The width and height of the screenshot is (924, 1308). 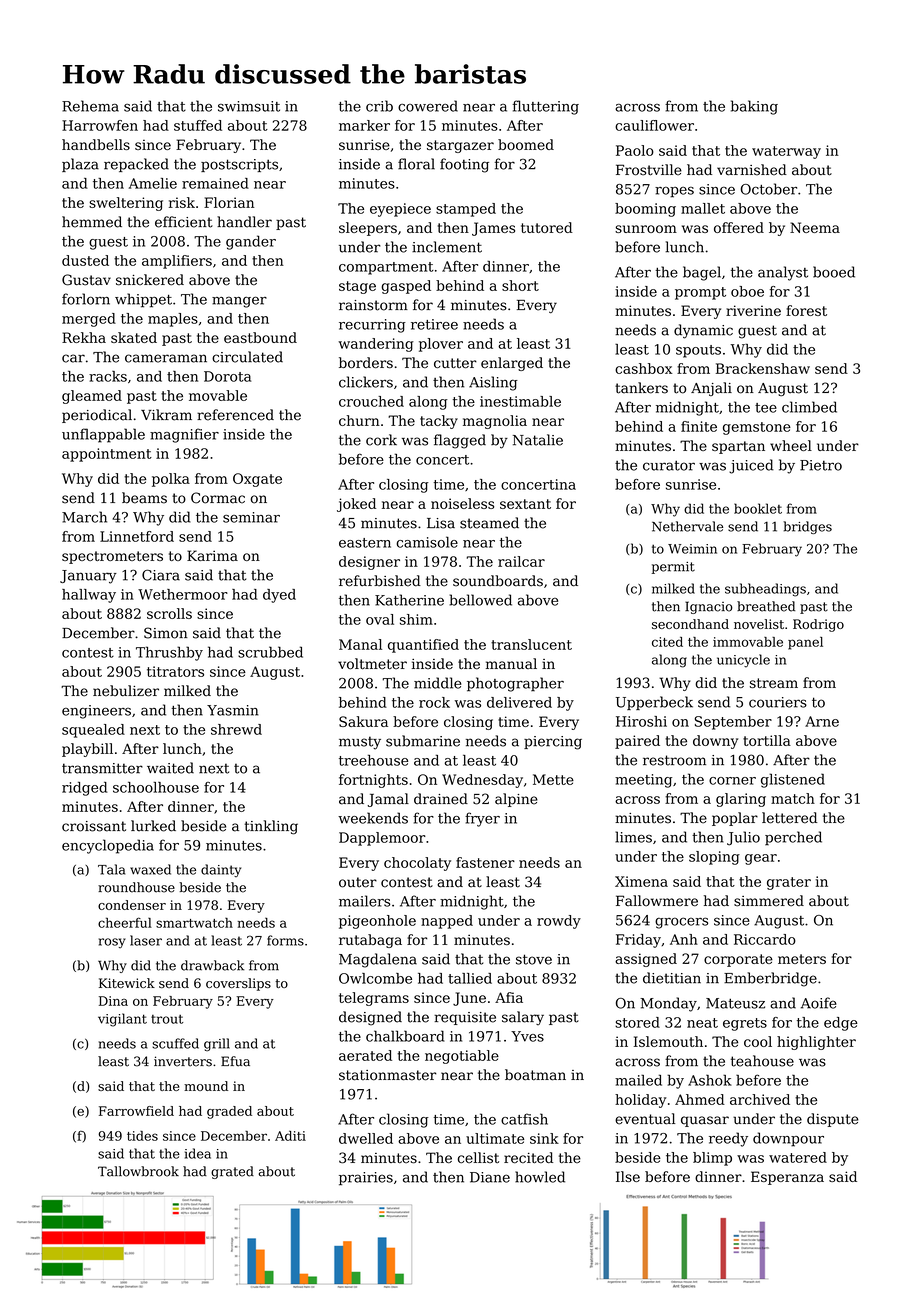 What do you see at coordinates (493, 229) in the screenshot?
I see `James` at bounding box center [493, 229].
